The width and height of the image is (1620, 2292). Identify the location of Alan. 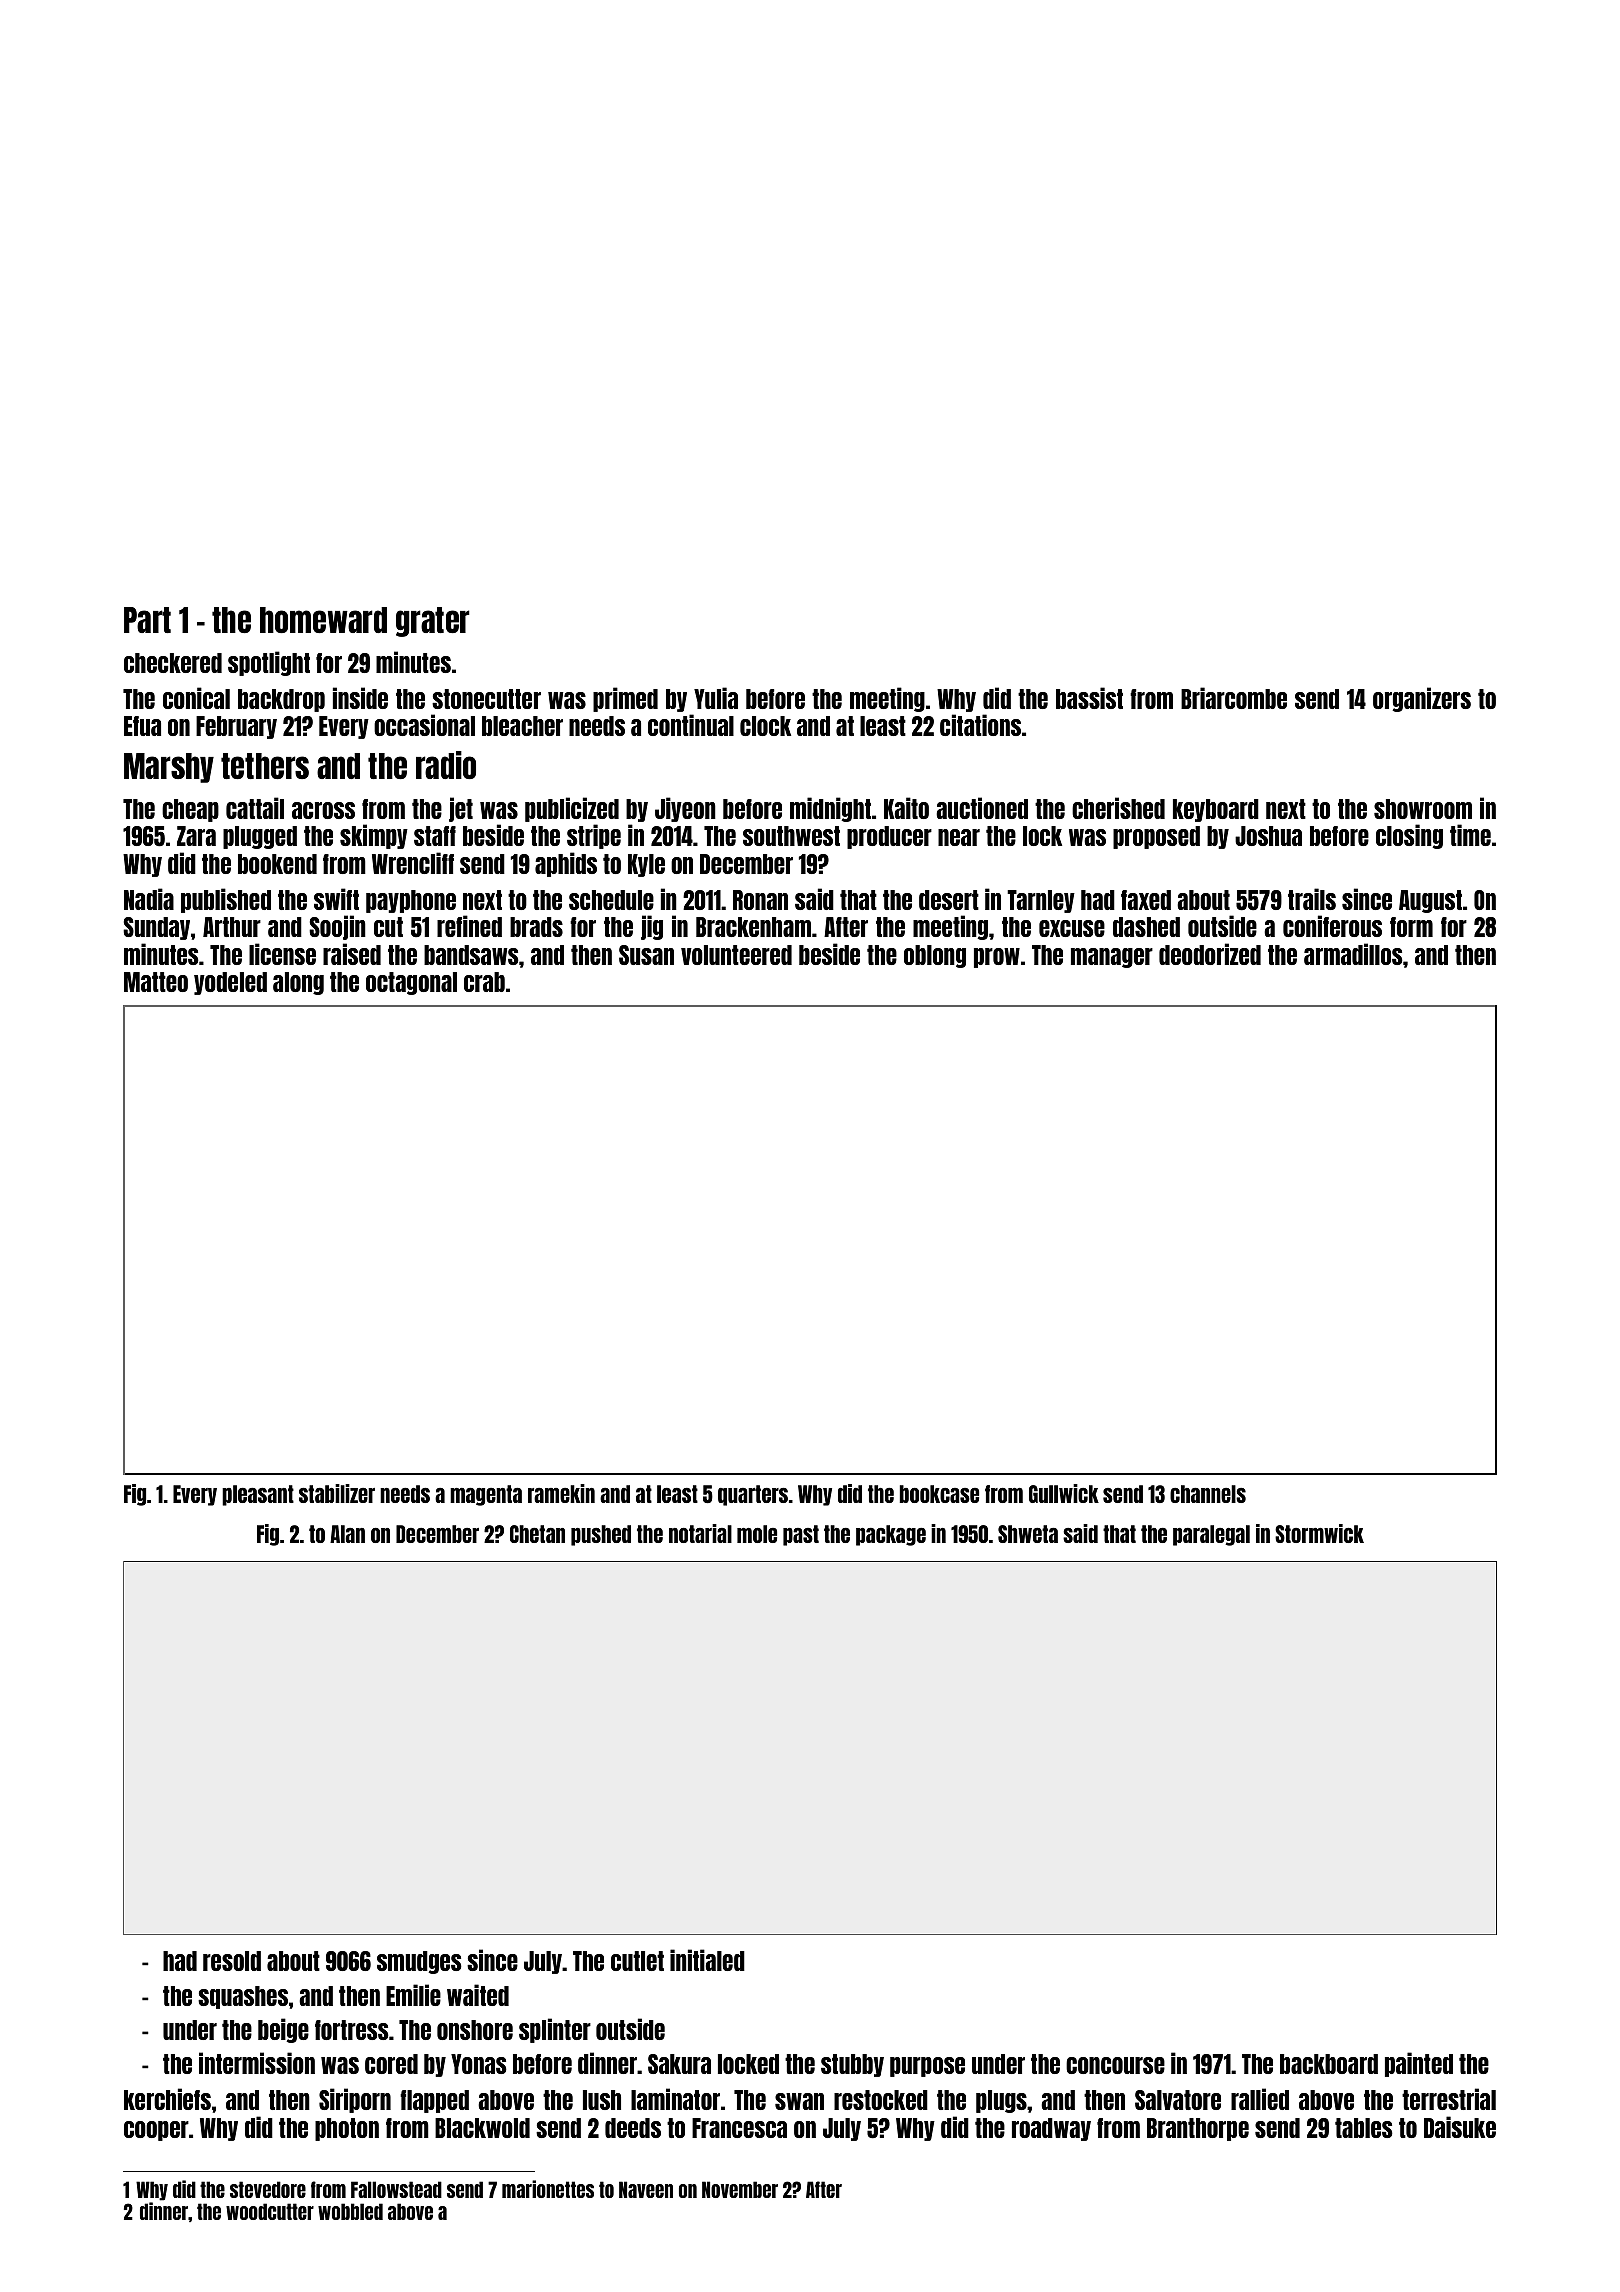
(347, 1534).
